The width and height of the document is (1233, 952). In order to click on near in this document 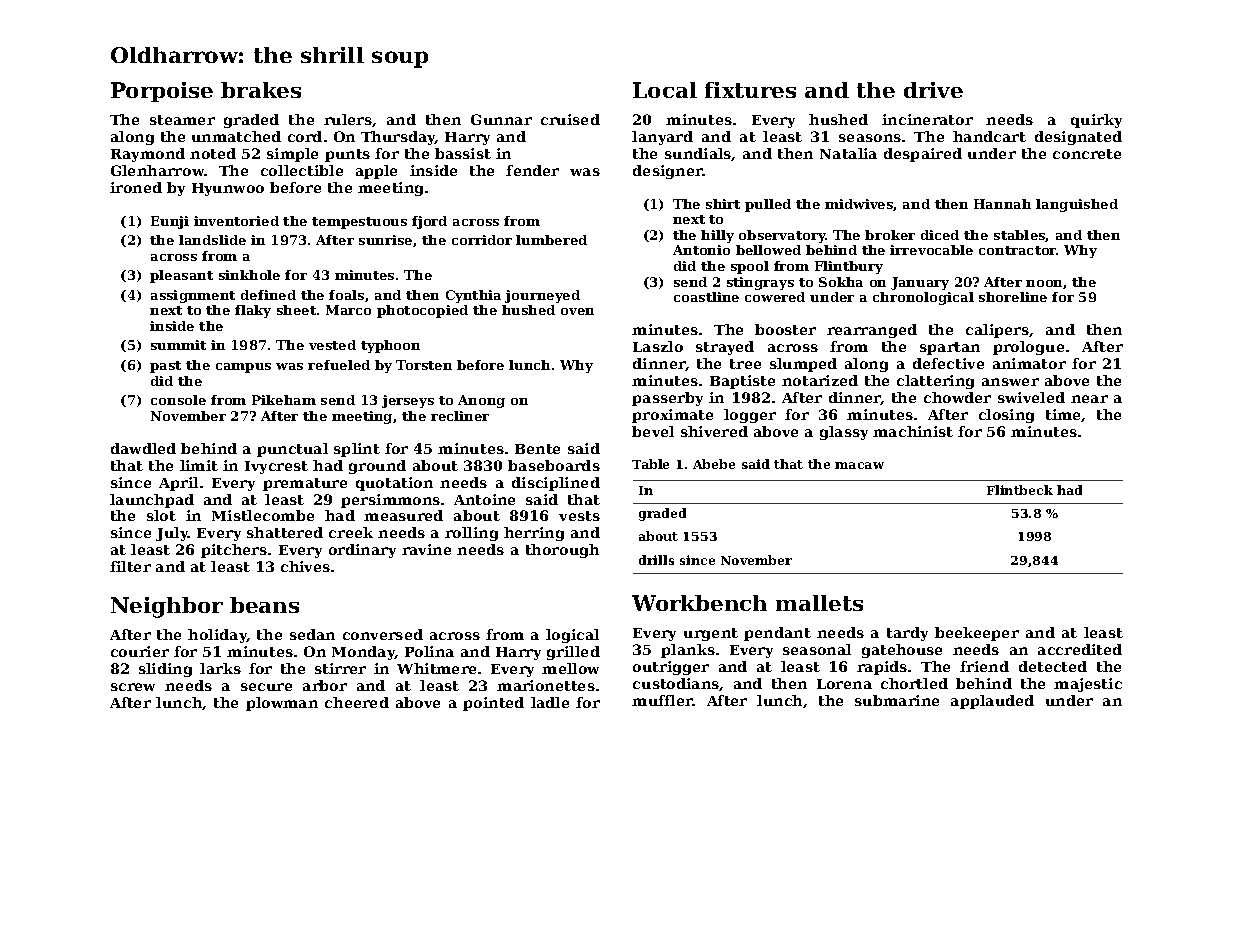, I will do `click(1089, 399)`.
